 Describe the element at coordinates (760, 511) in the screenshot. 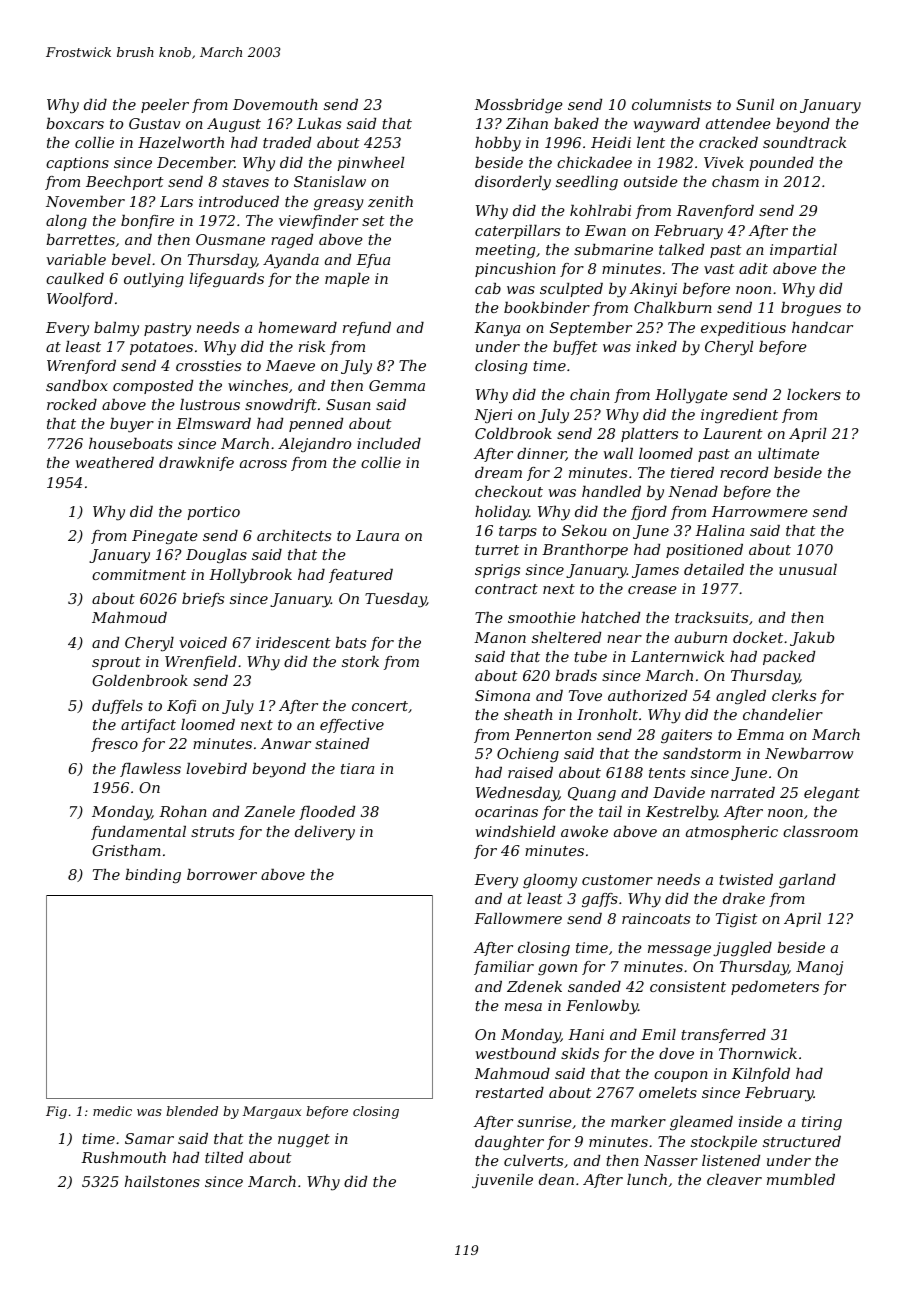

I see `Harrowmere` at that location.
